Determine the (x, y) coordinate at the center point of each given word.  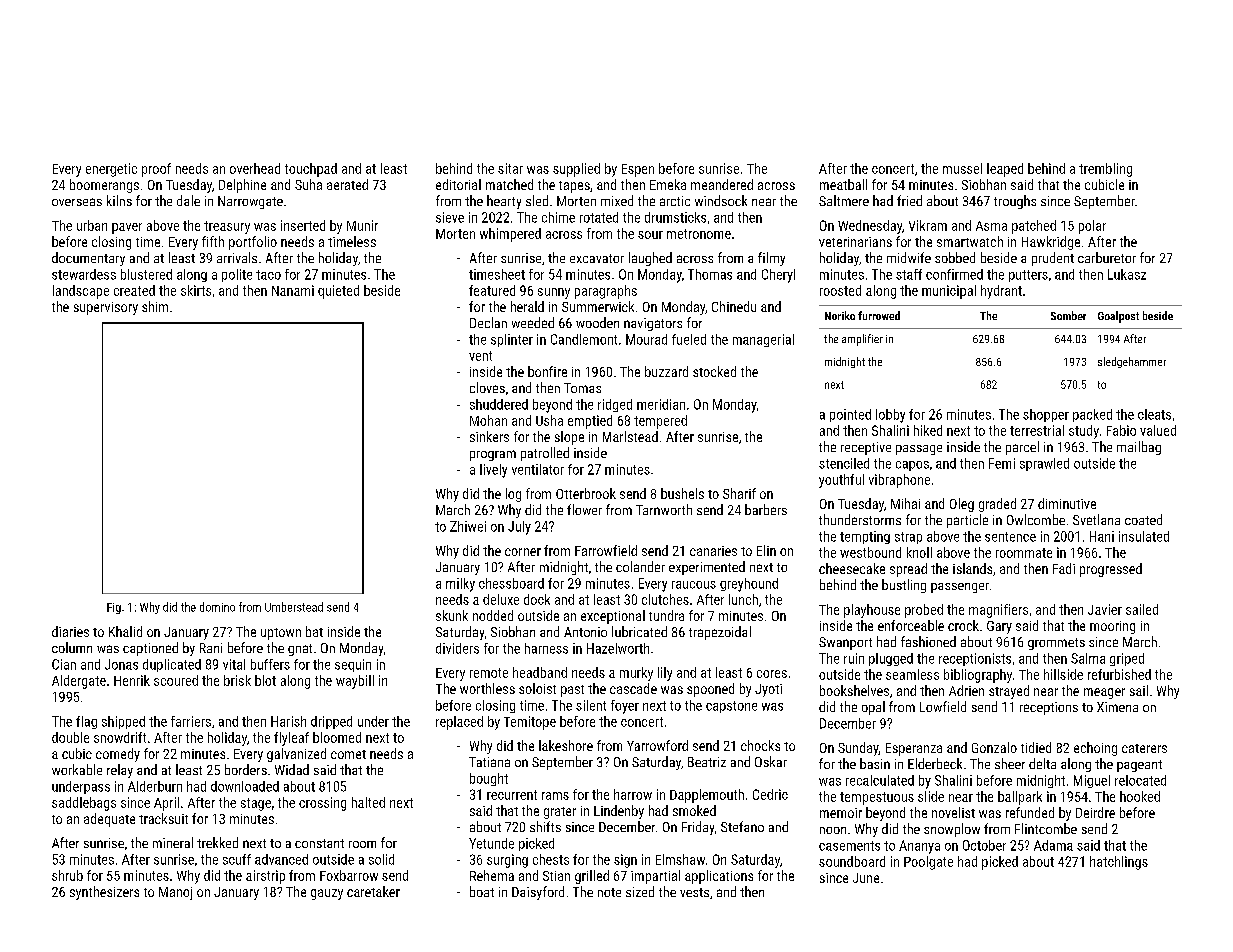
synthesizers (104, 893)
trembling (1105, 170)
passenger (960, 588)
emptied (590, 422)
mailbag (1139, 448)
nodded (493, 615)
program (493, 455)
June (866, 878)
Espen (638, 170)
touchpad (311, 170)
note (609, 892)
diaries (70, 631)
